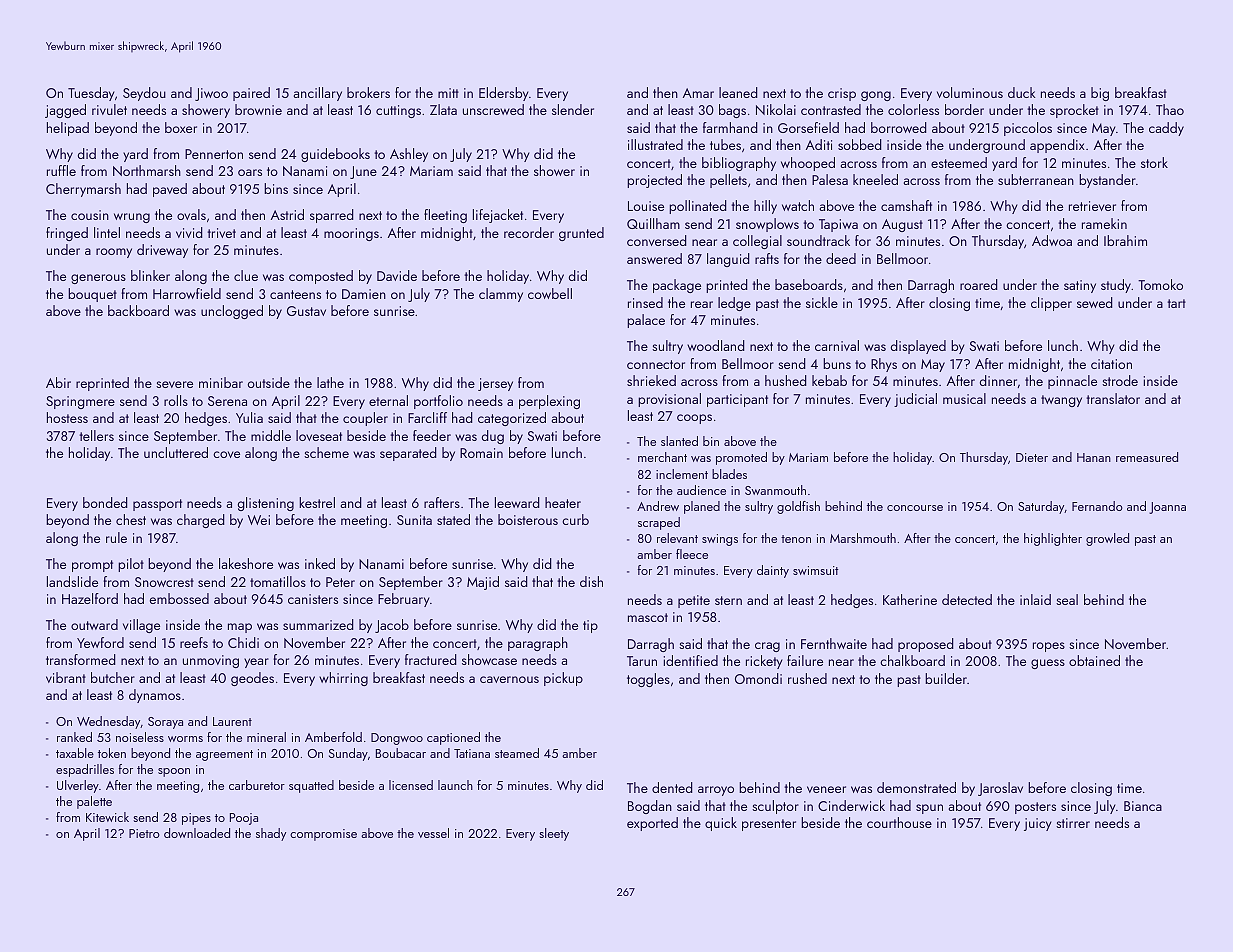 Image resolution: width=1233 pixels, height=952 pixels. I want to click on Yewford, so click(100, 642).
